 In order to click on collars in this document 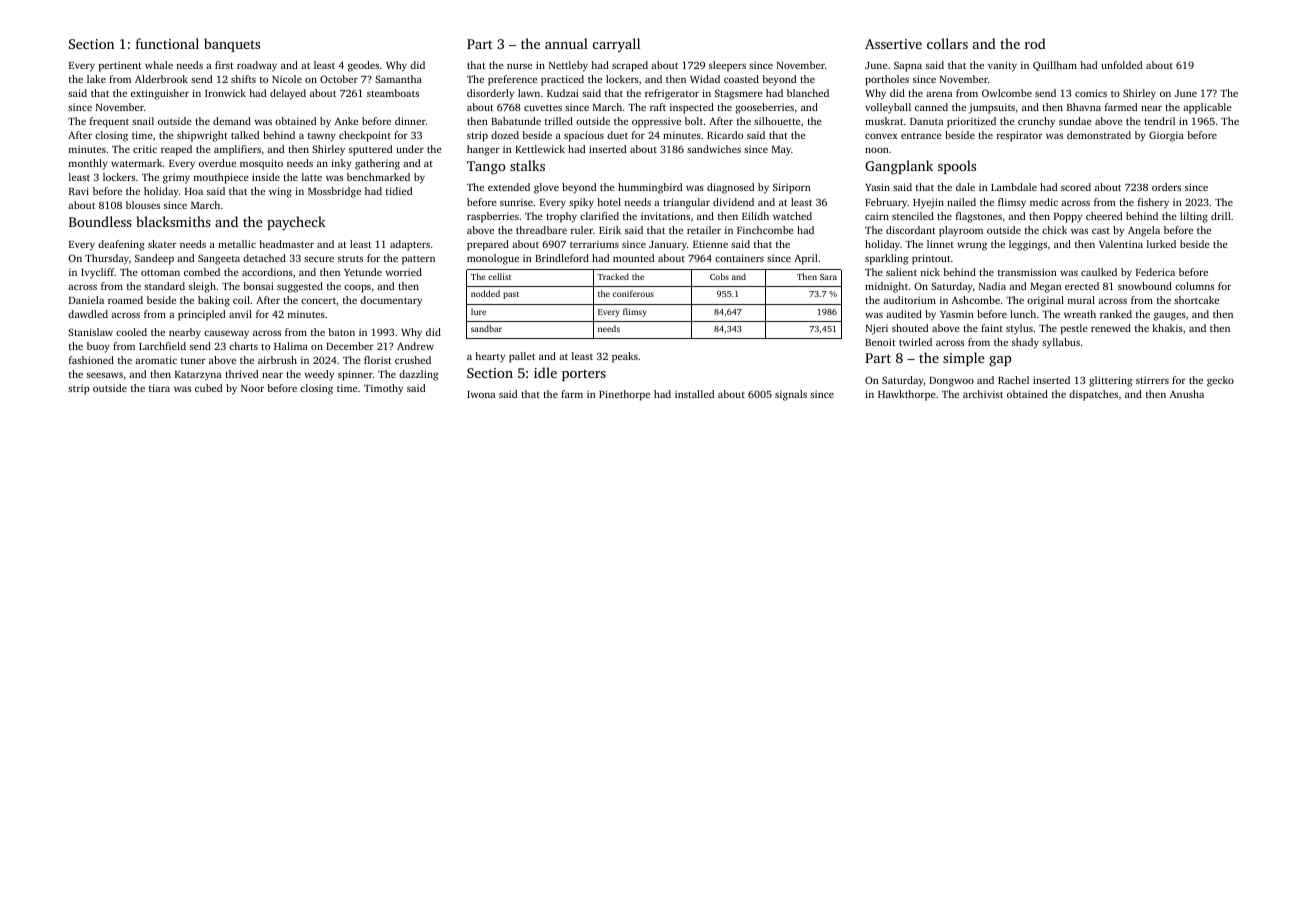, I will do `click(947, 43)`.
